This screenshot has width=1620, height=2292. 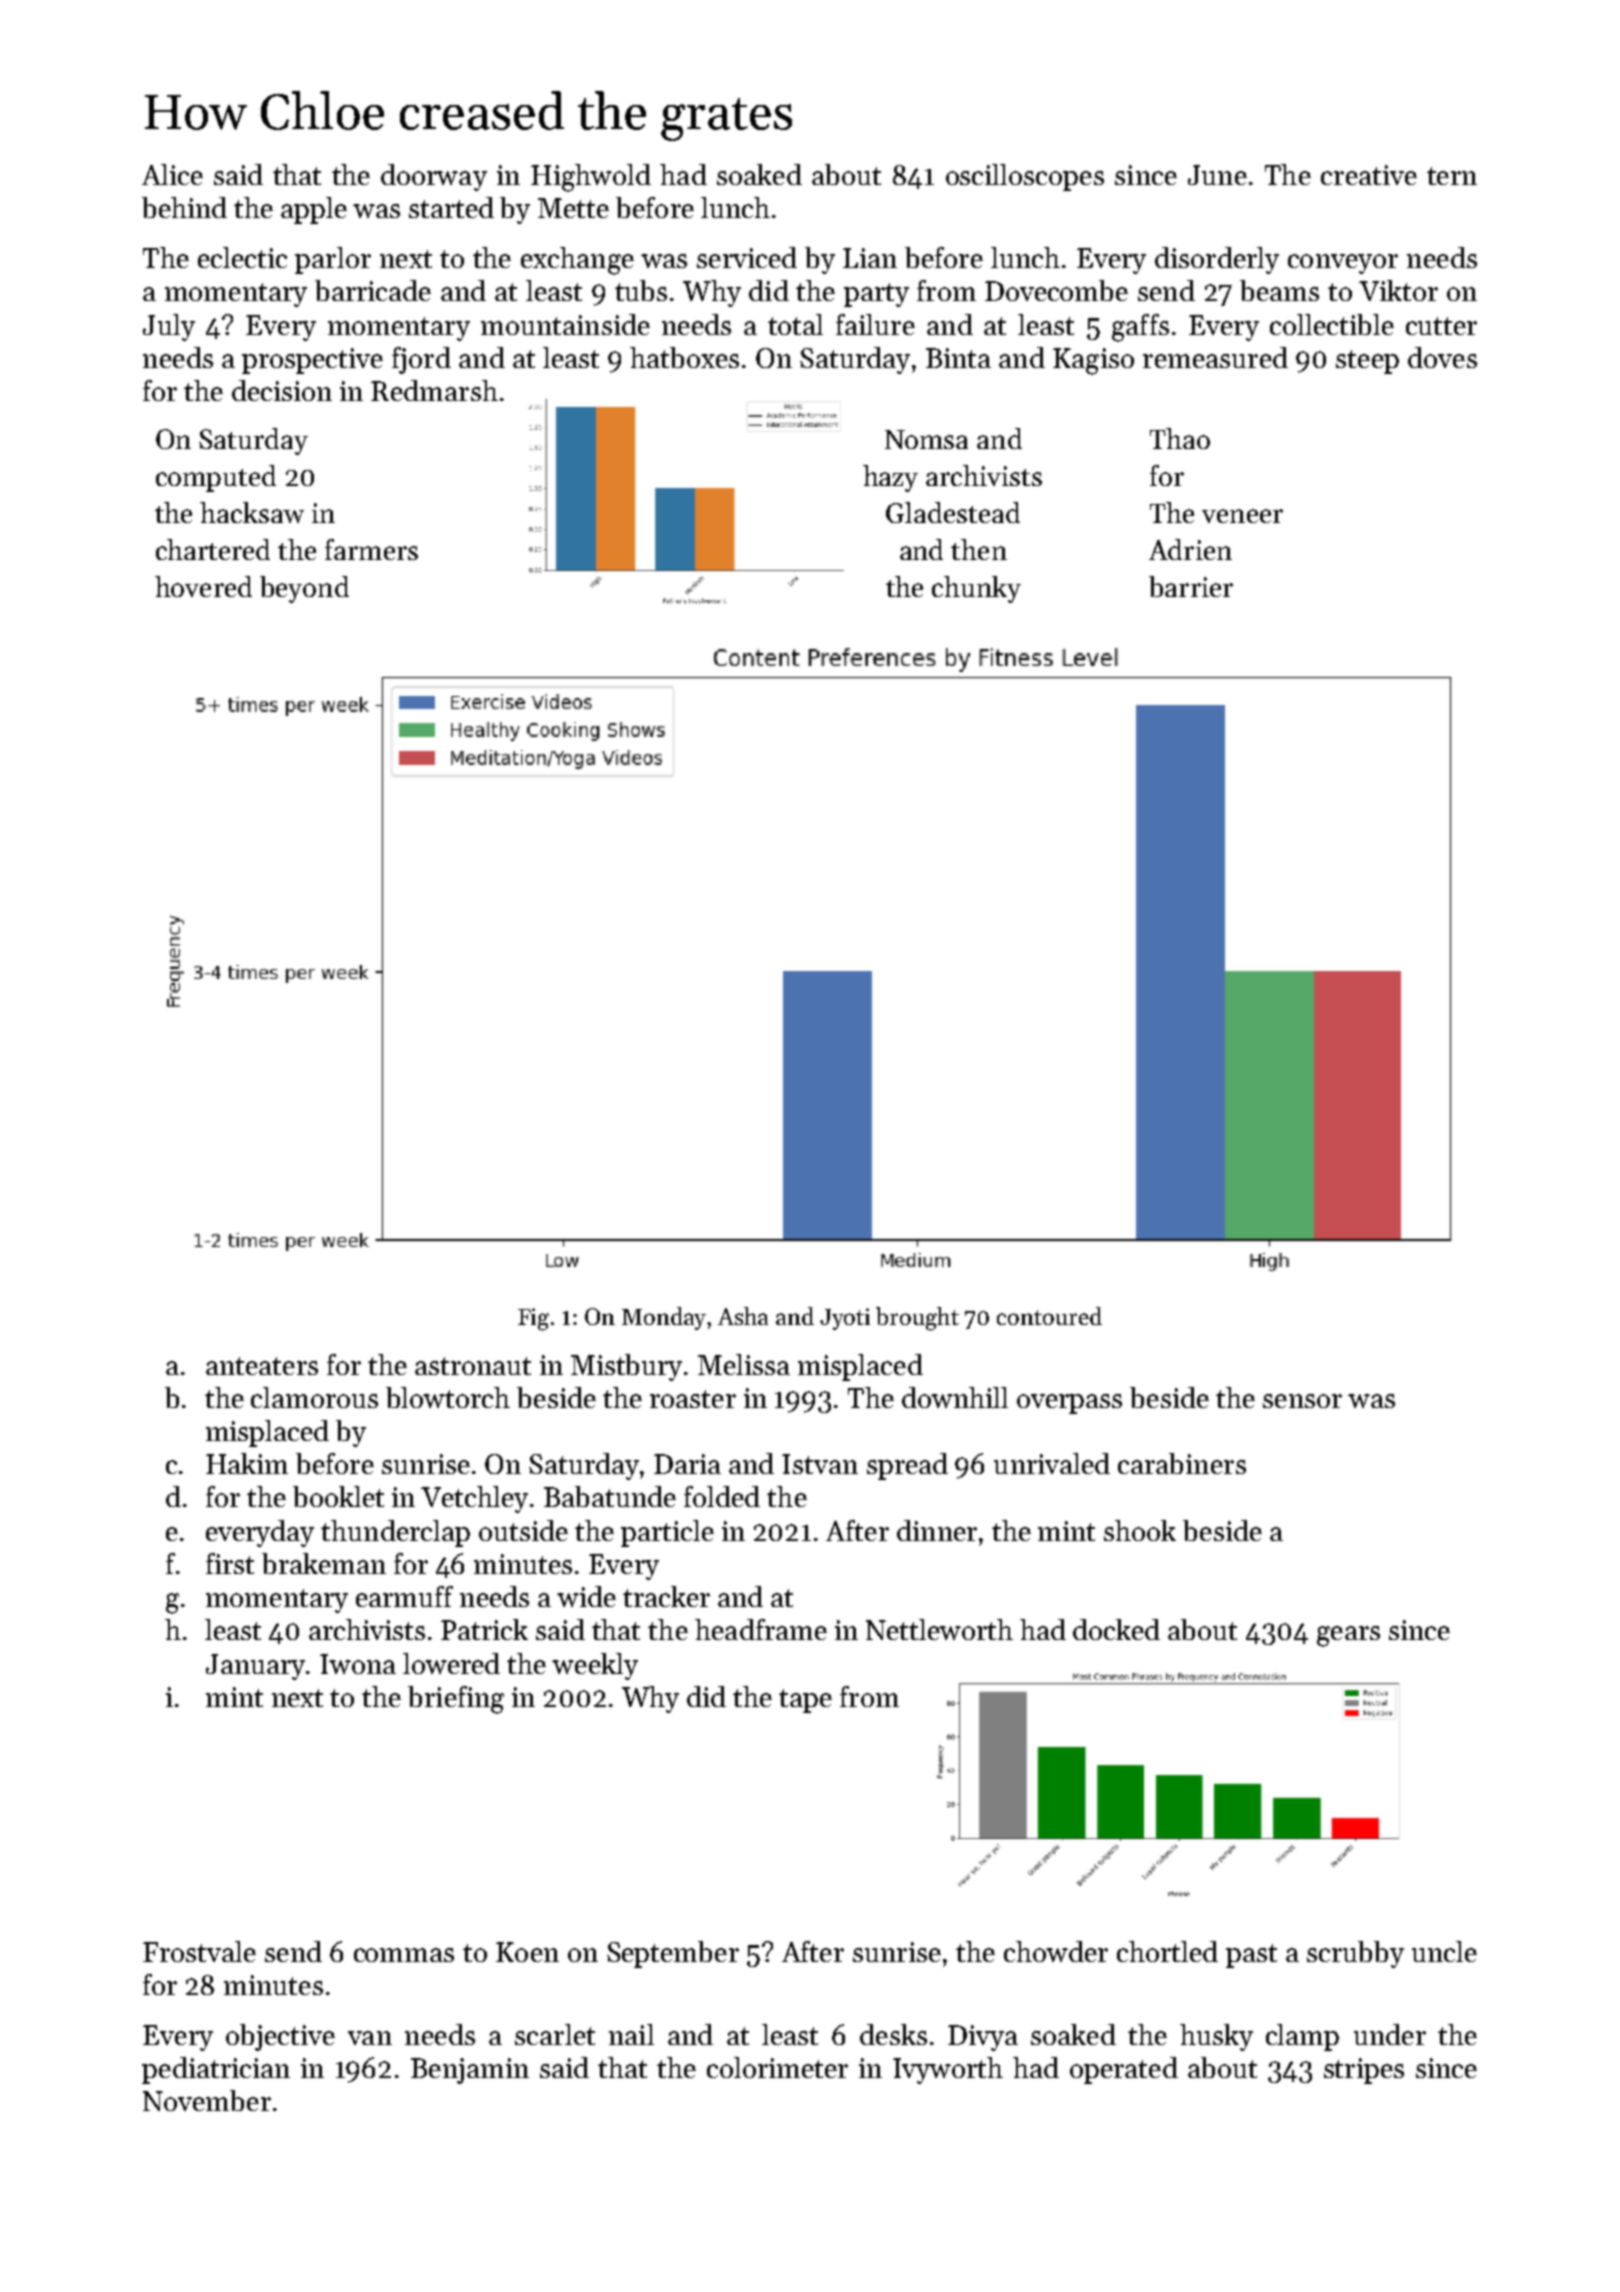 What do you see at coordinates (1093, 361) in the screenshot?
I see `Kagiso` at bounding box center [1093, 361].
